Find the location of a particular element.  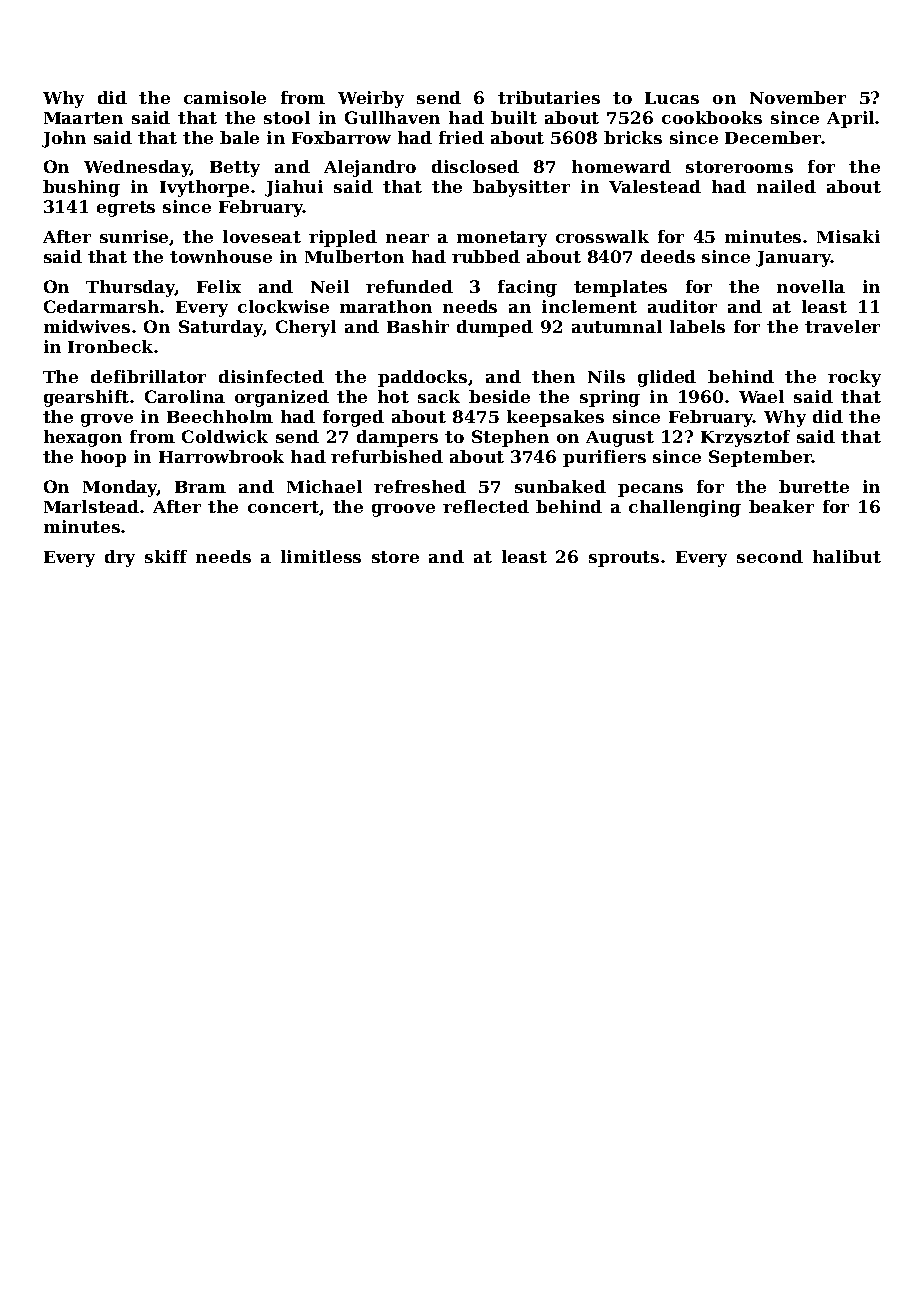

Wael is located at coordinates (761, 396).
